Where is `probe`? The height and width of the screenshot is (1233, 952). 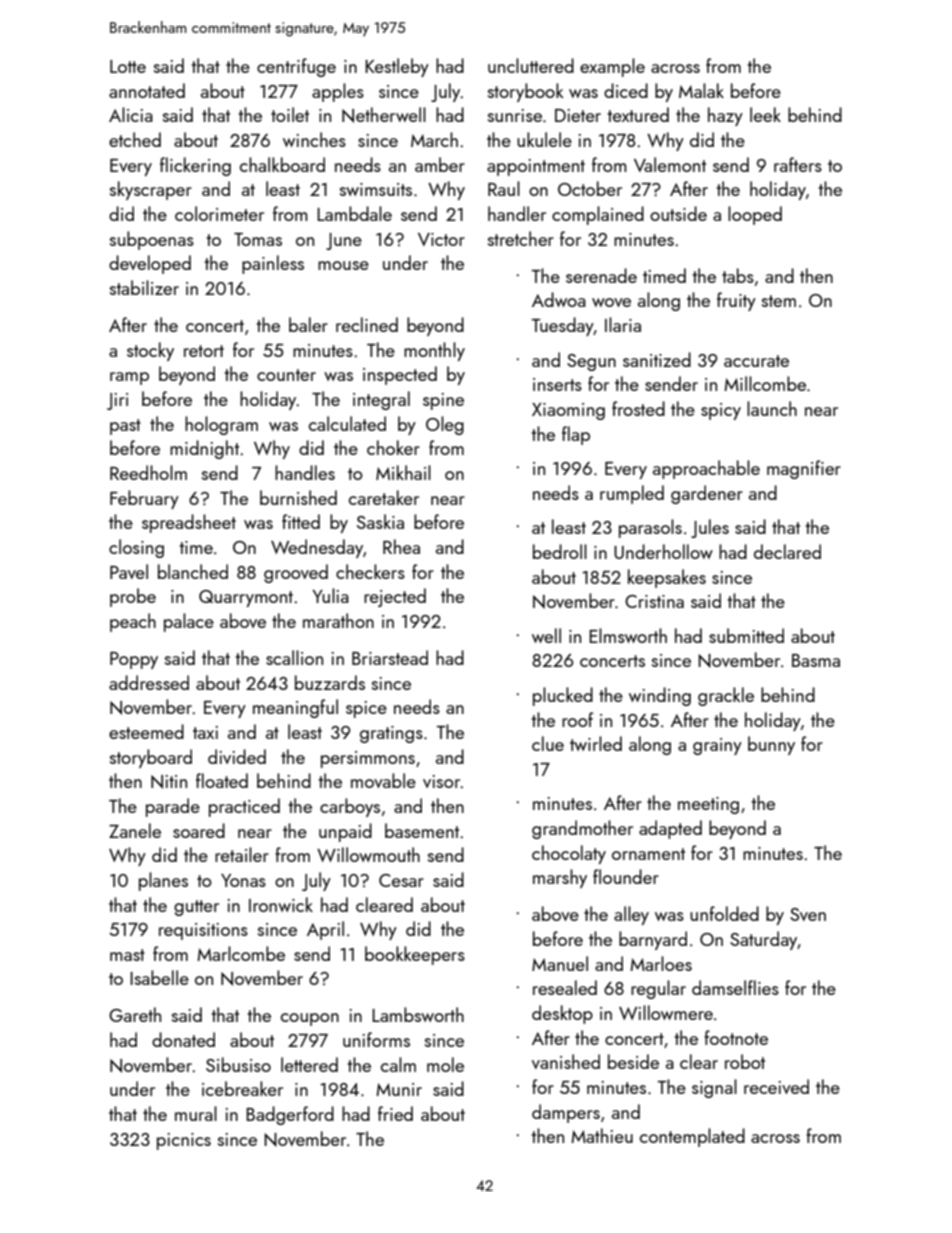
probe is located at coordinates (133, 597).
